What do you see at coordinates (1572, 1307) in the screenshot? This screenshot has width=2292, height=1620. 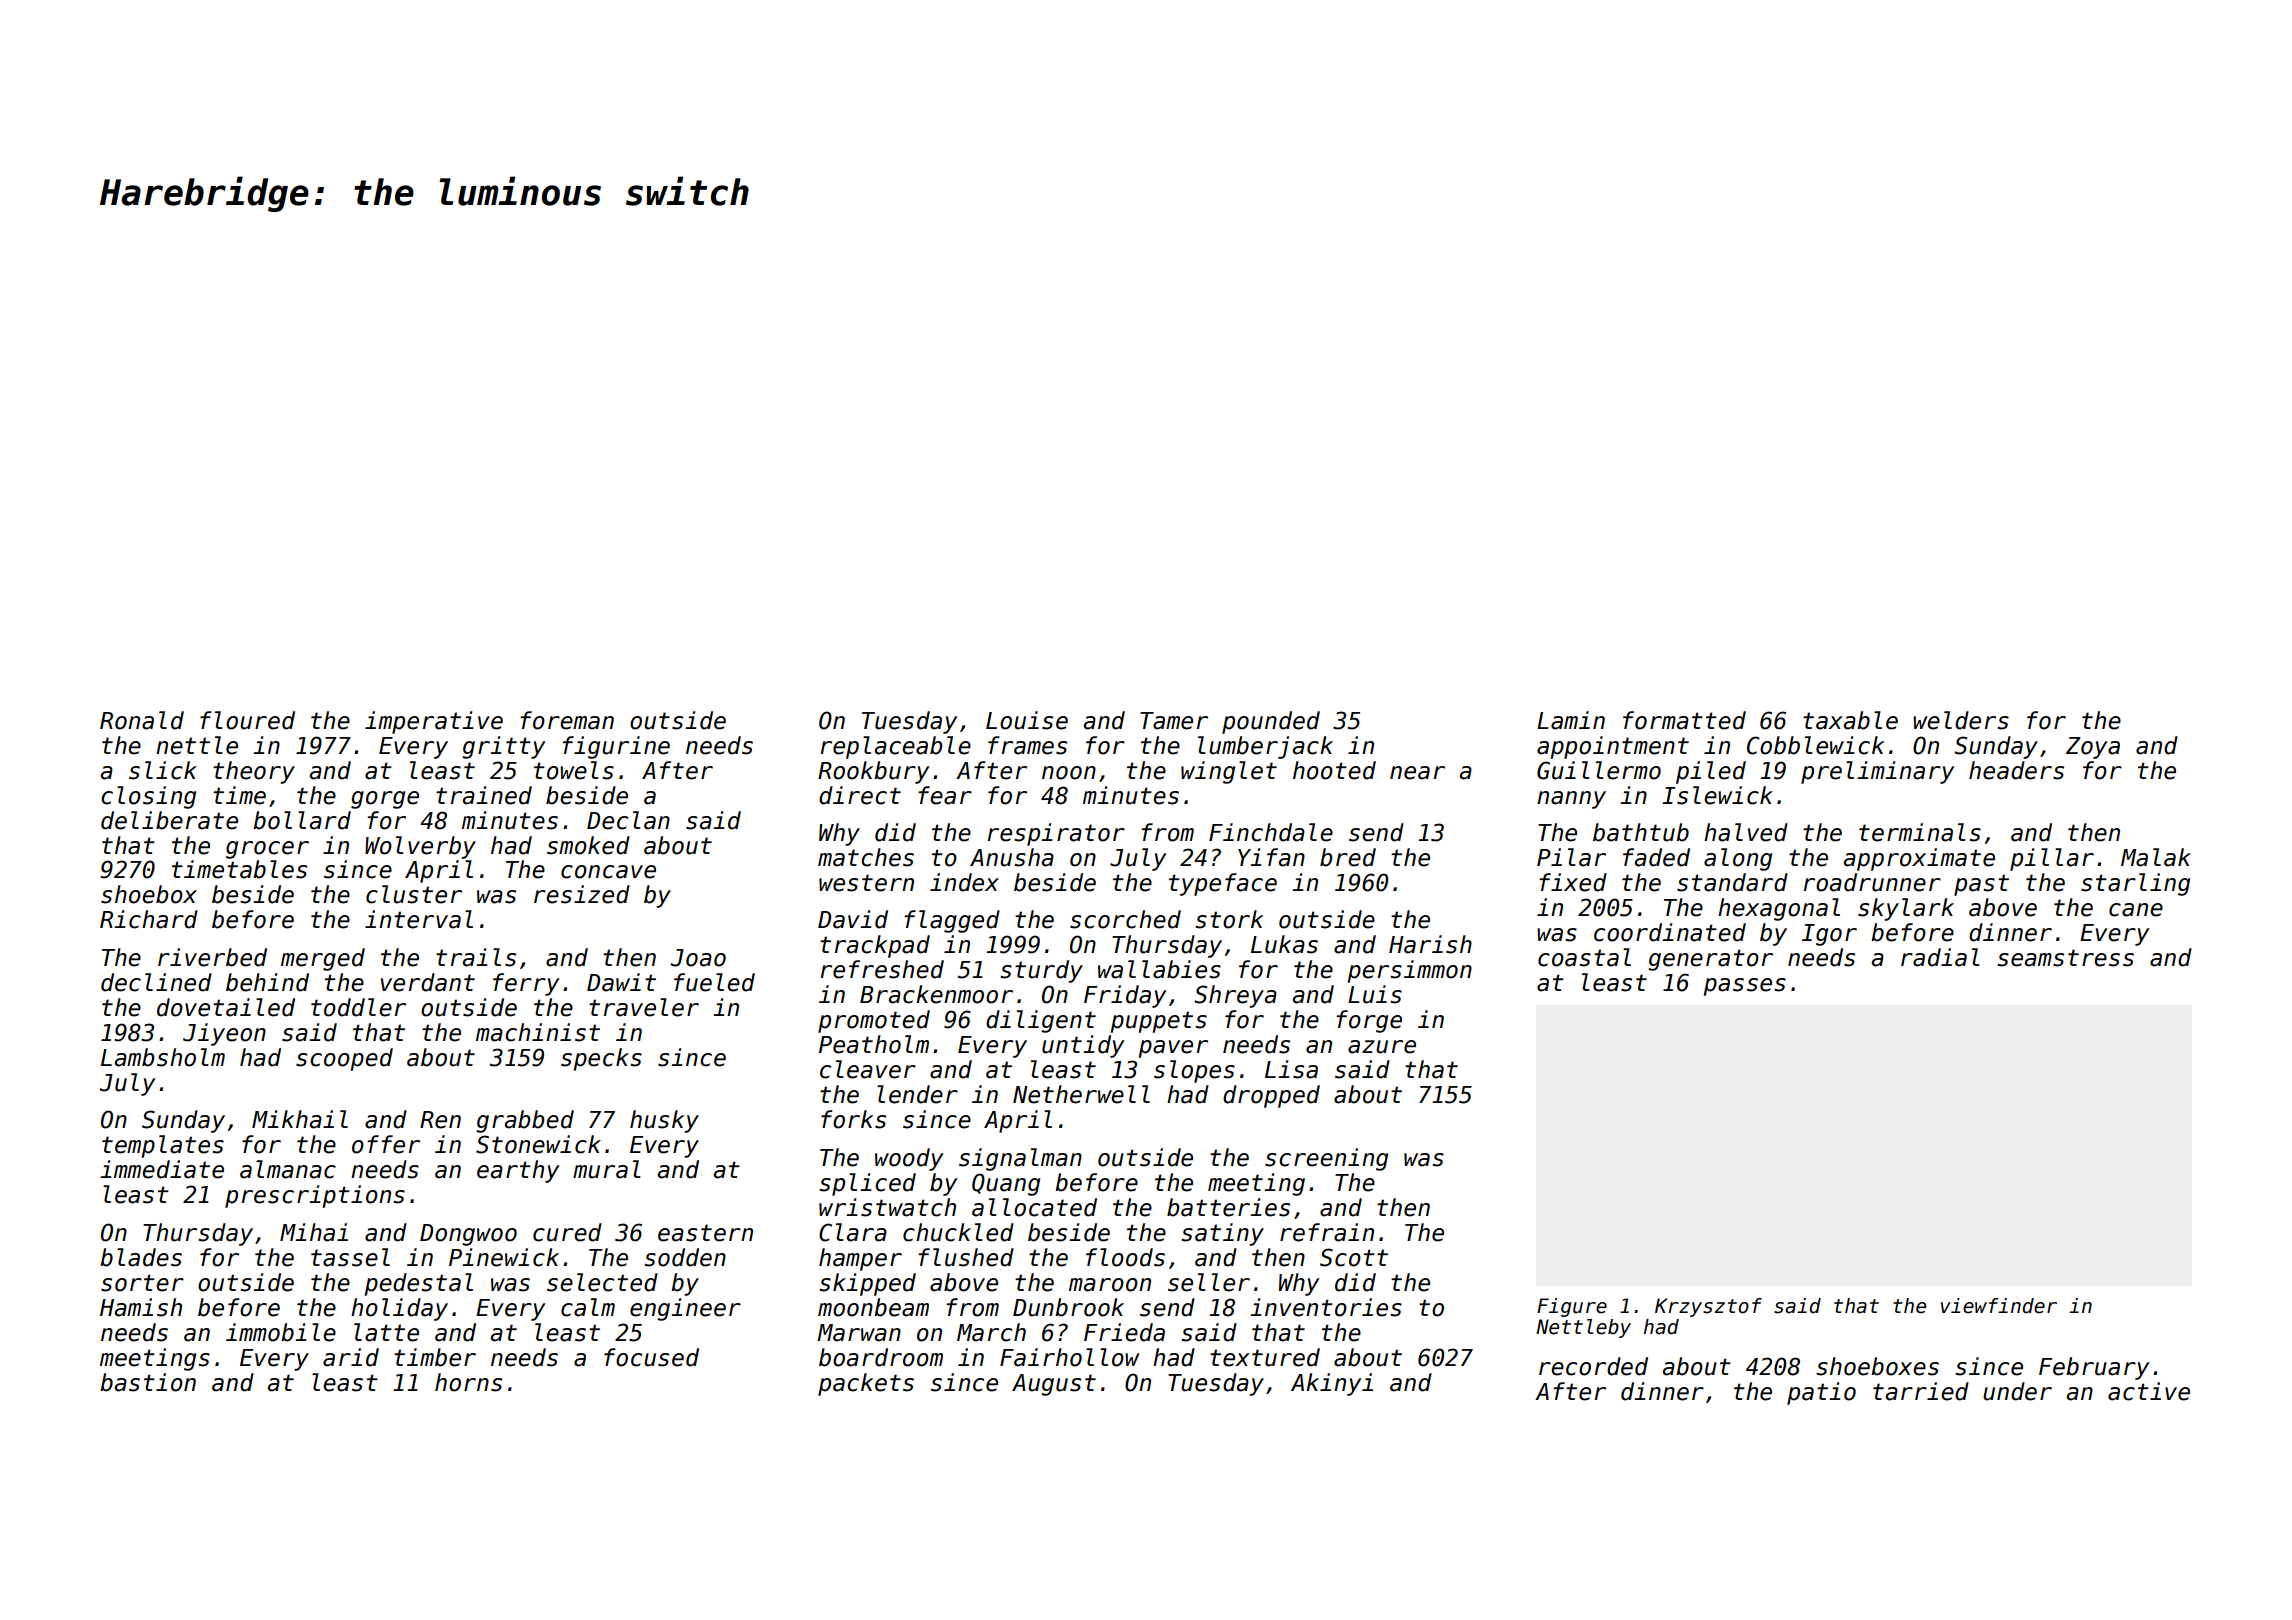 I see `Figure` at bounding box center [1572, 1307].
